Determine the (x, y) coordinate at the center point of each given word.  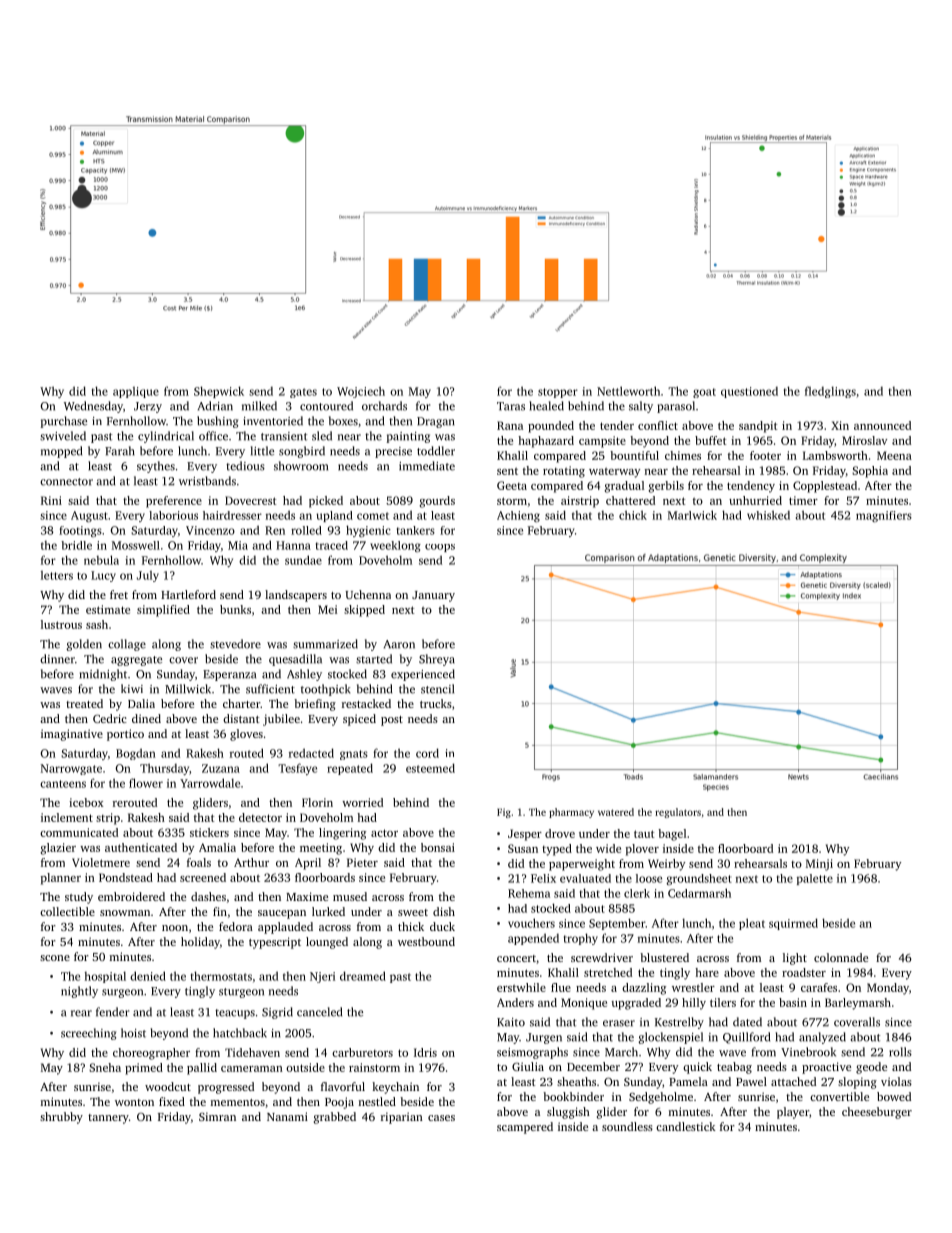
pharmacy (571, 813)
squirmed (793, 924)
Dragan (436, 422)
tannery (108, 1119)
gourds (437, 502)
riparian (402, 1118)
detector (260, 817)
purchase (63, 422)
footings (80, 531)
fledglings (830, 392)
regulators (678, 813)
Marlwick (692, 515)
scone (55, 958)
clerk (637, 893)
